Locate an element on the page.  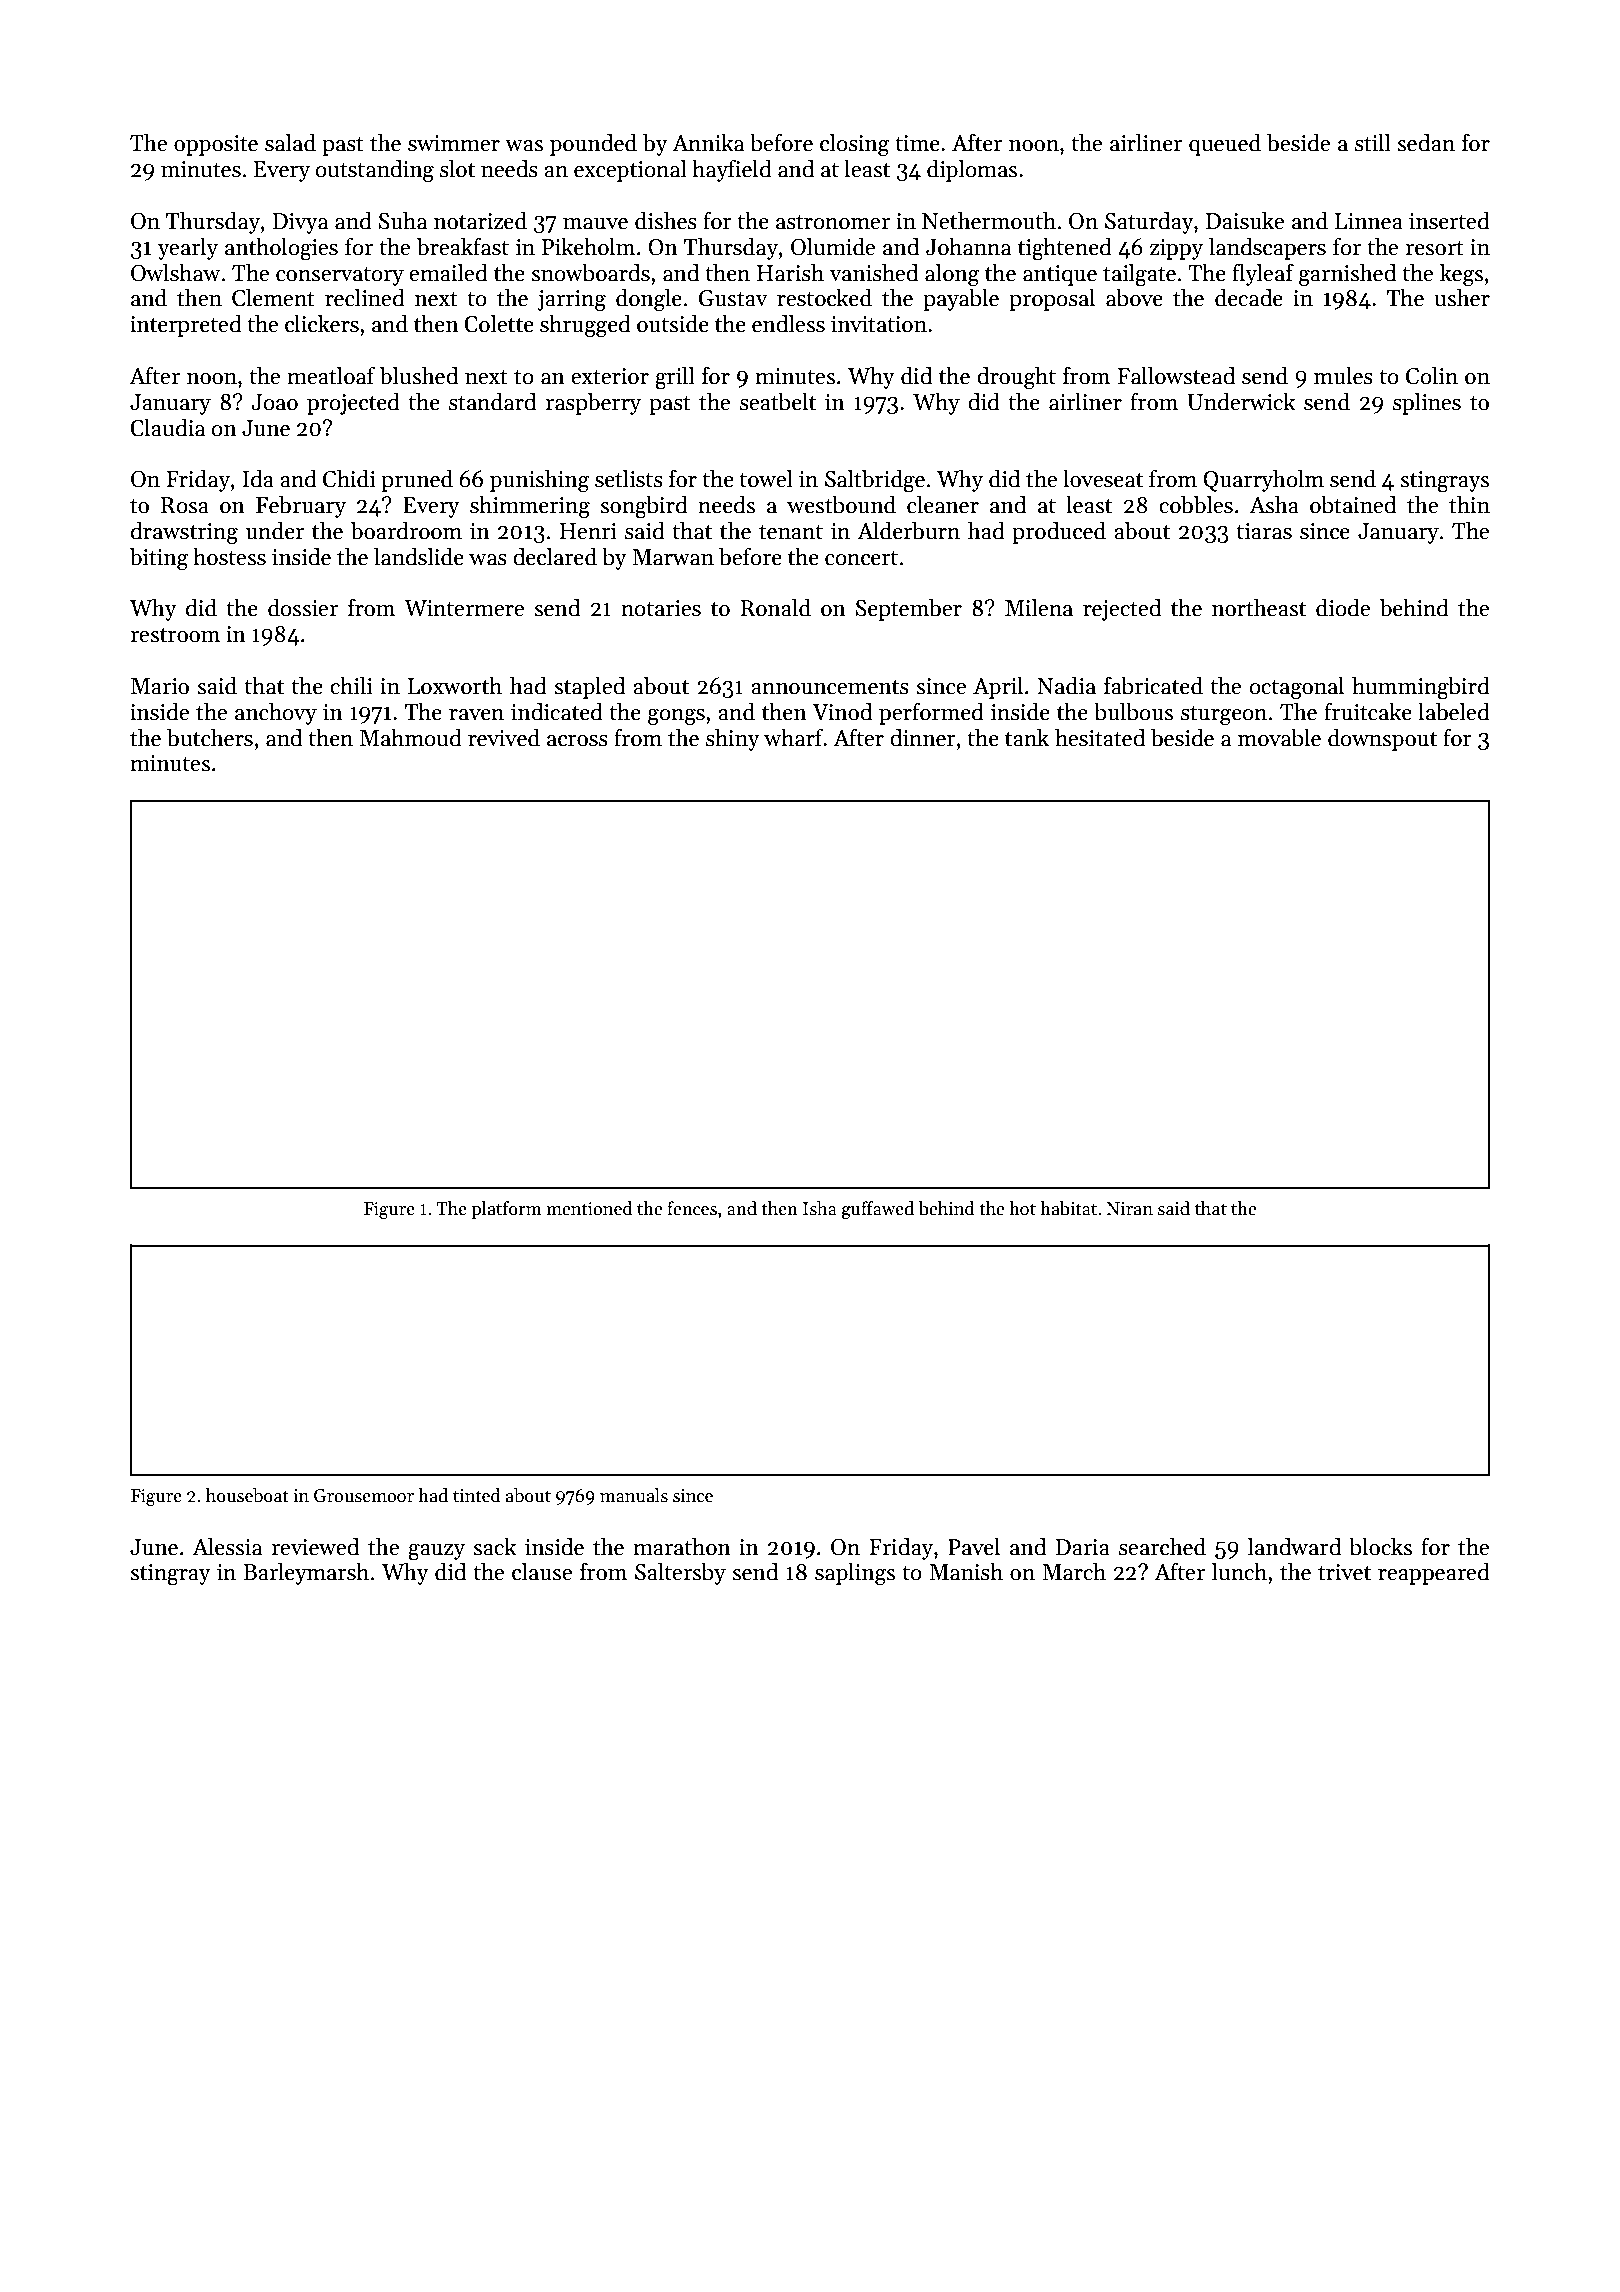
September is located at coordinates (909, 610).
